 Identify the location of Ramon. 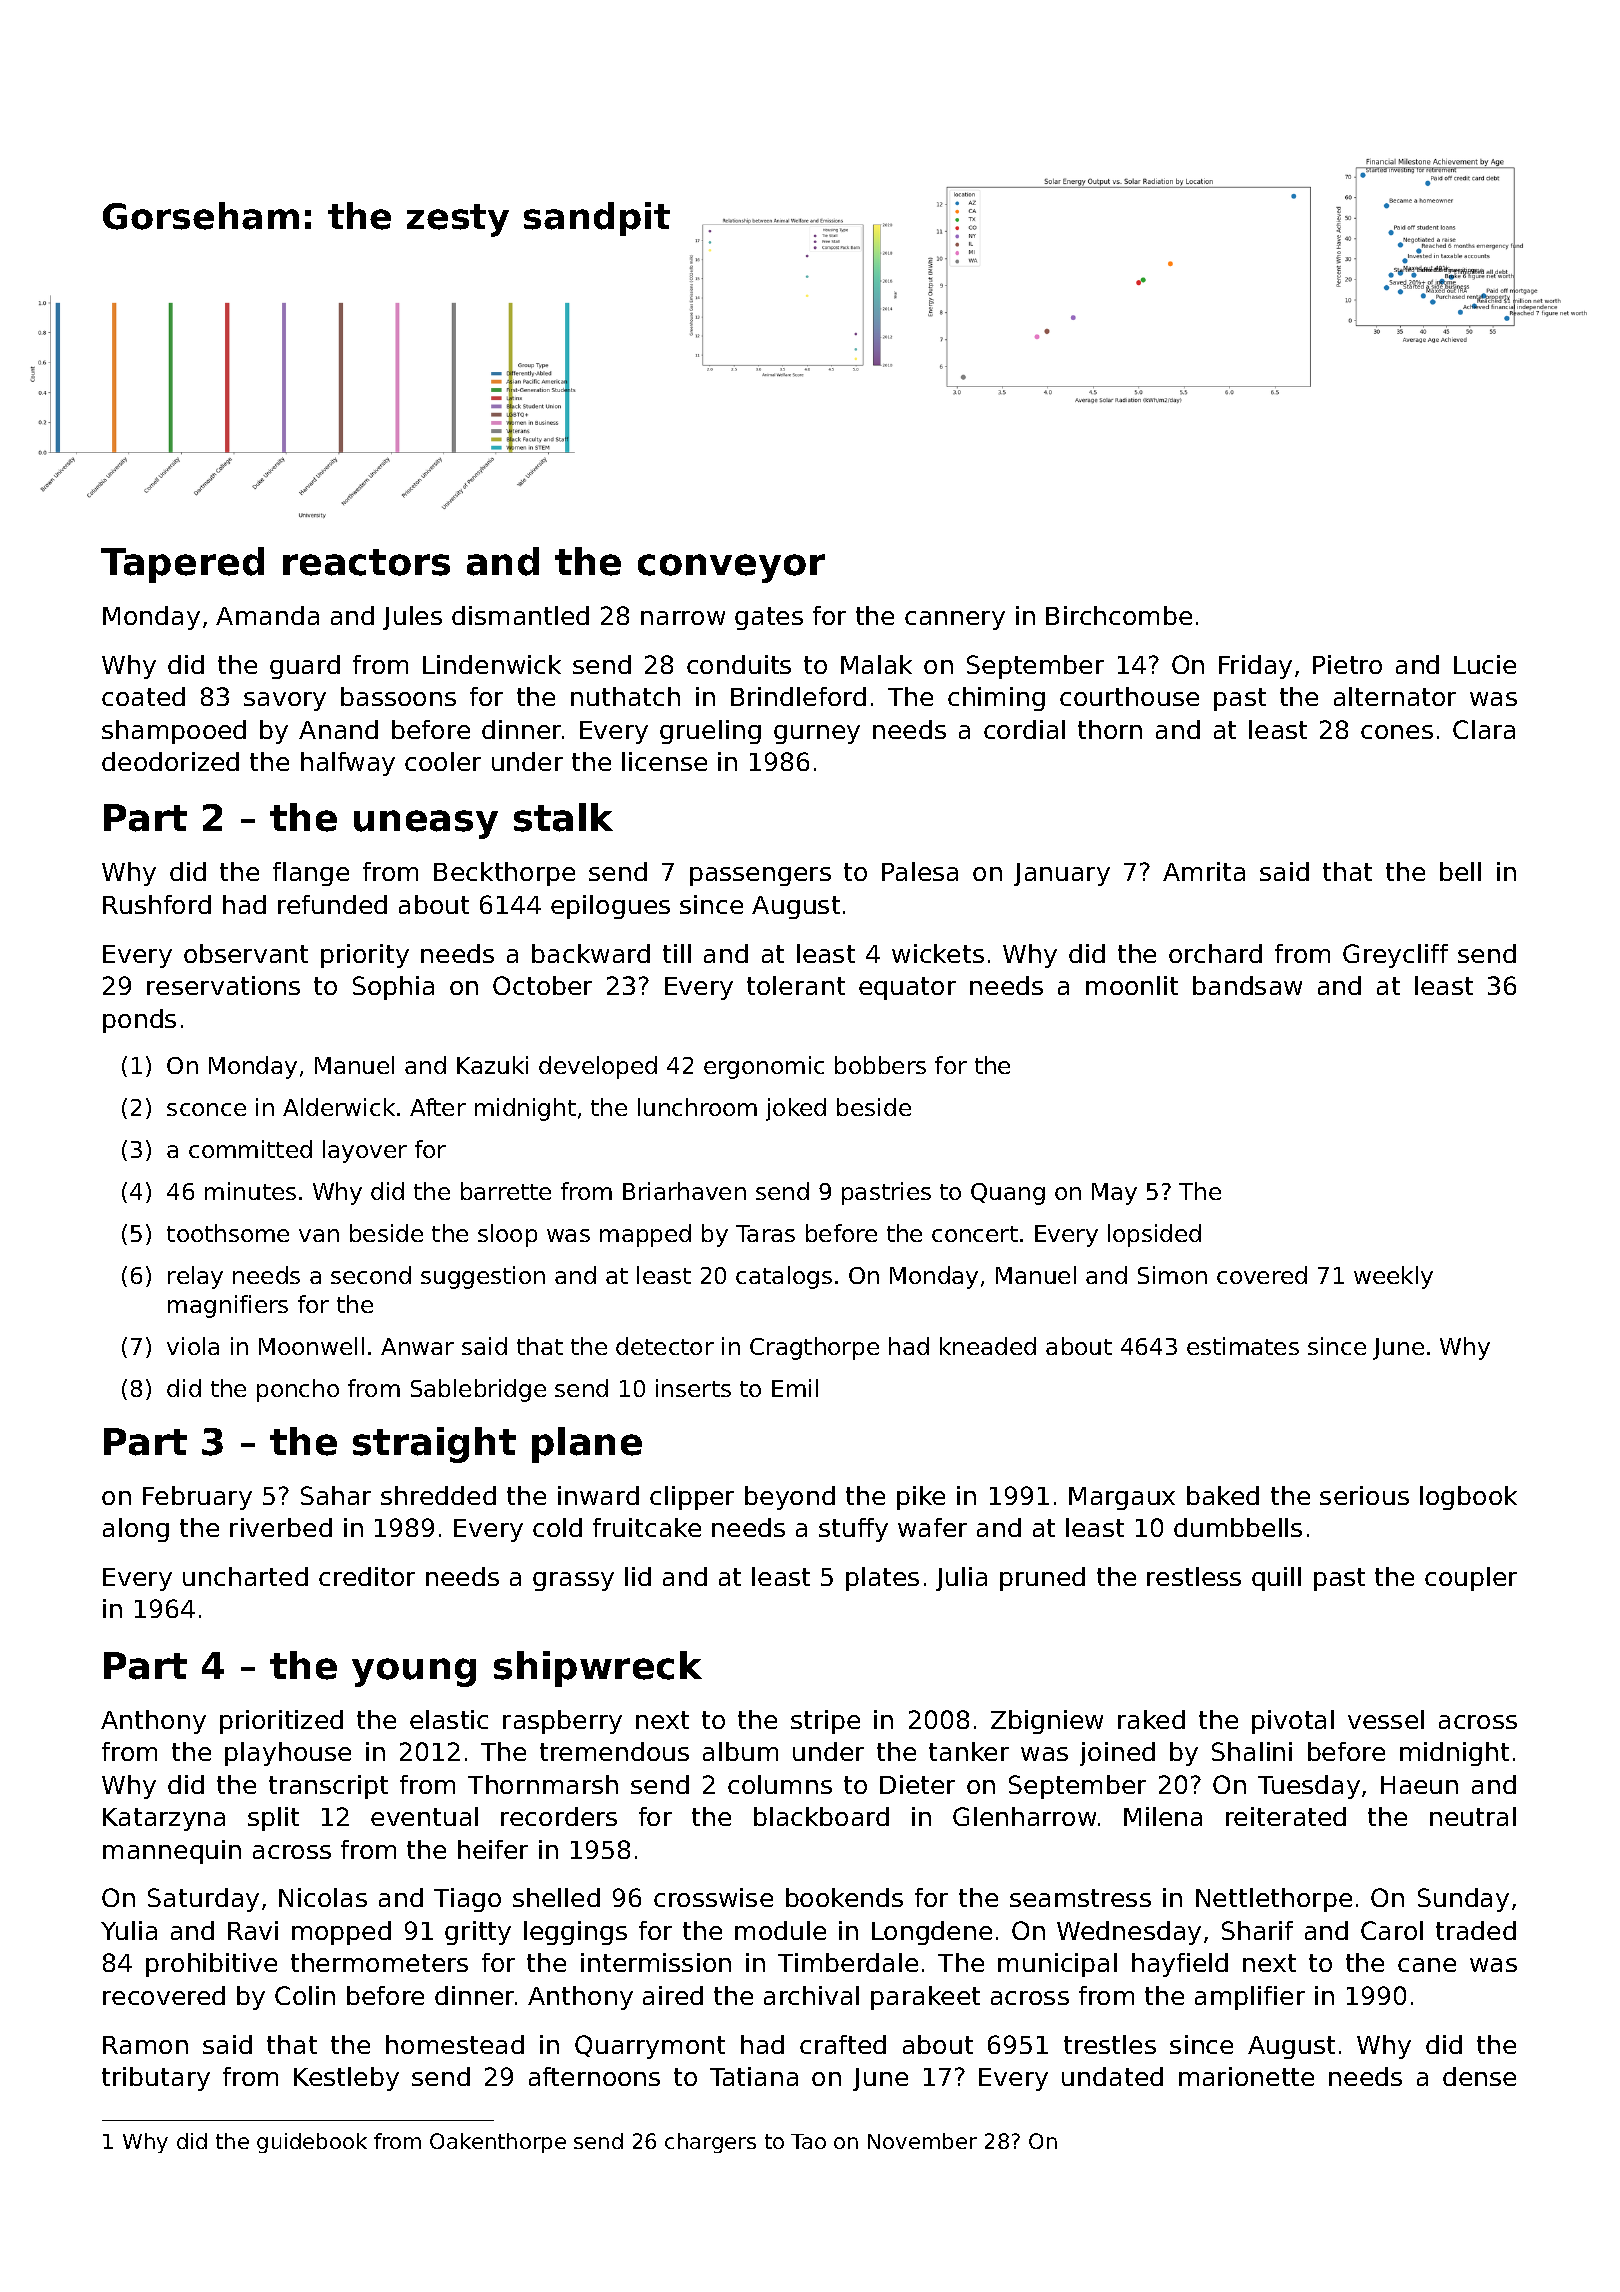
(145, 2045).
